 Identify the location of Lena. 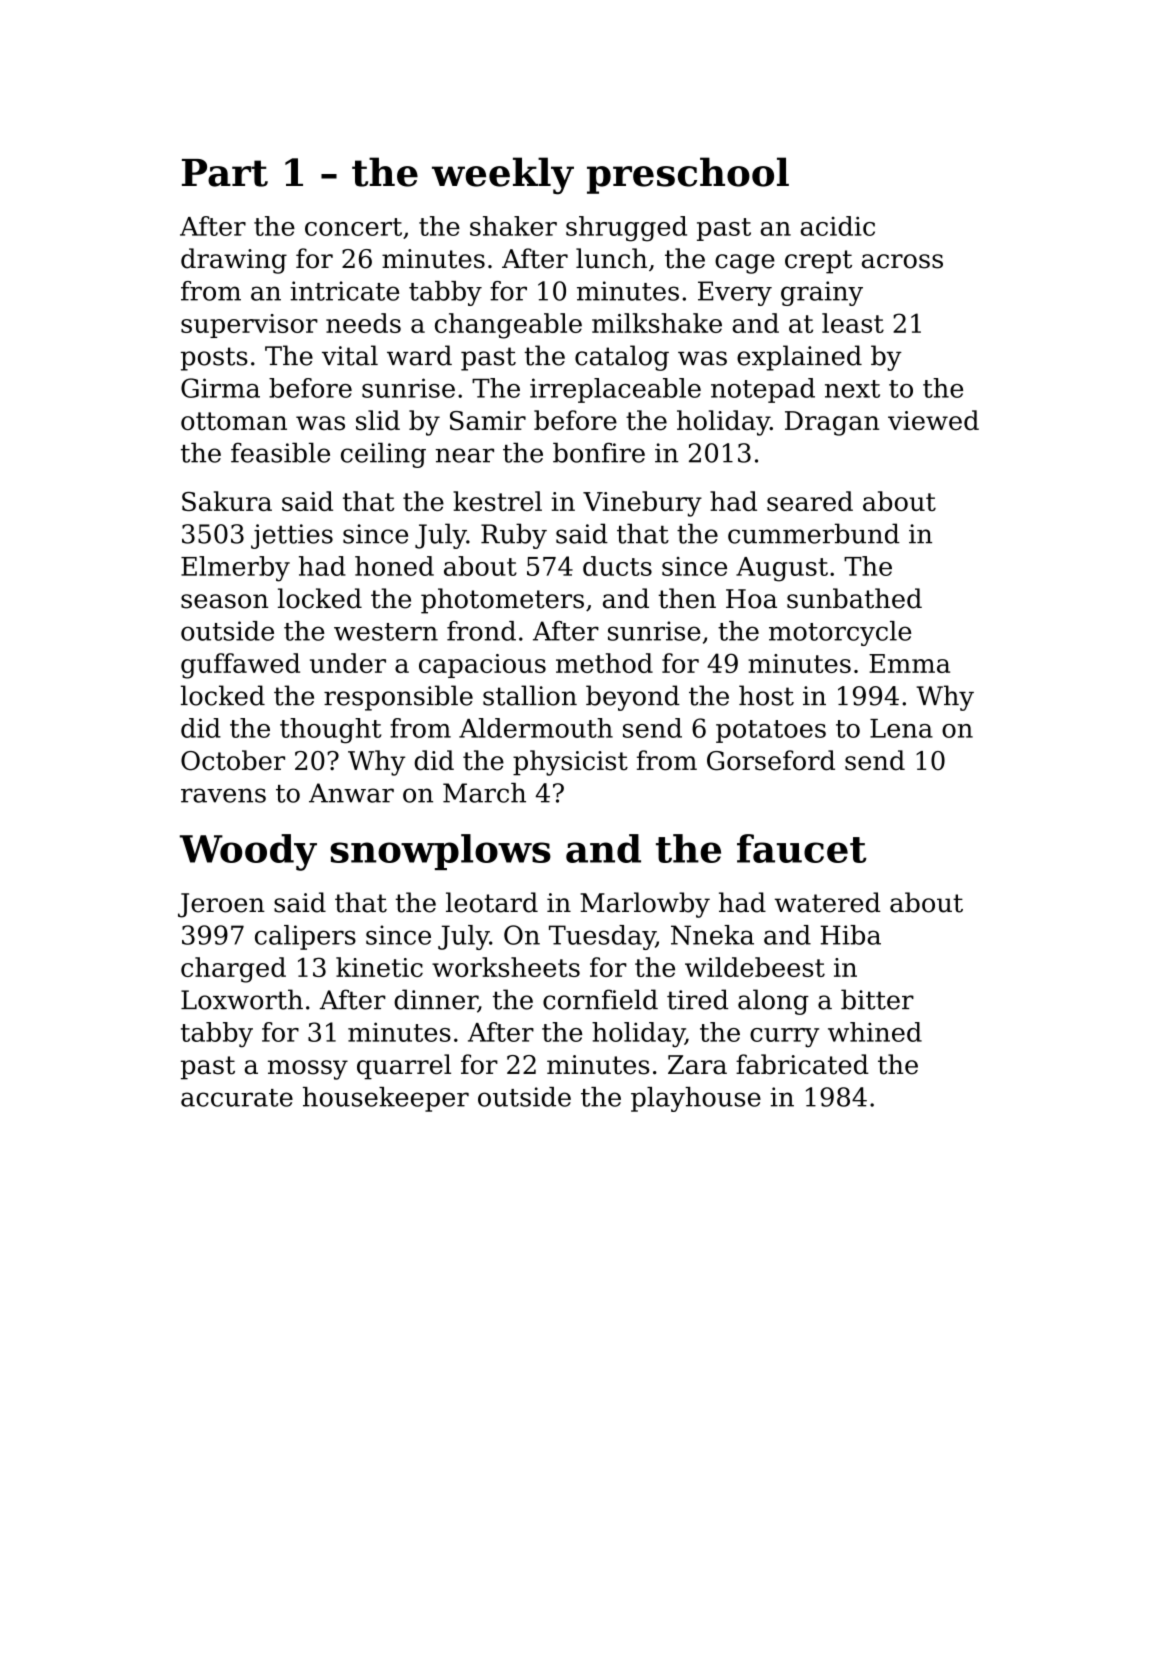
(901, 728).
